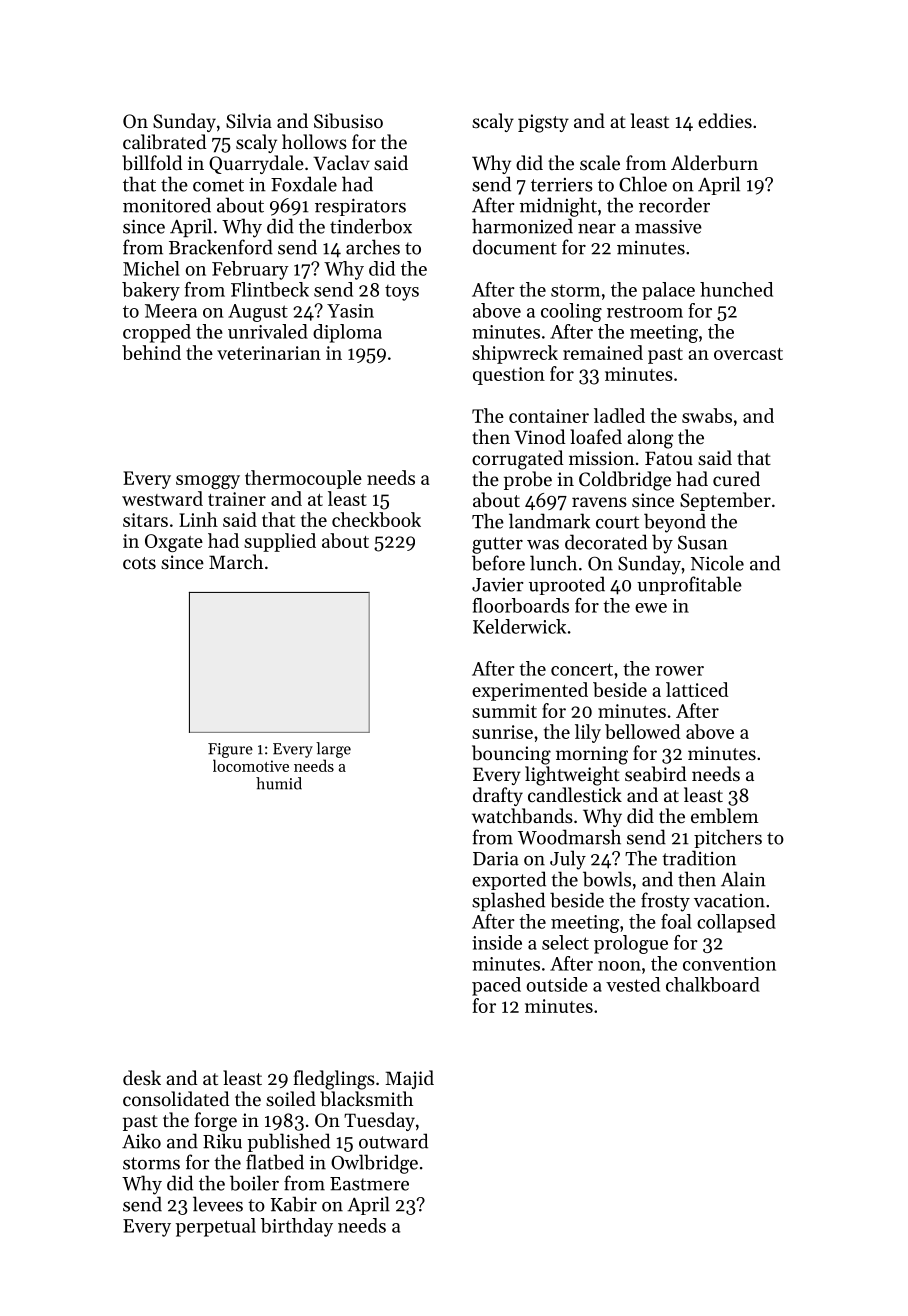 The image size is (908, 1316). Describe the element at coordinates (341, 162) in the screenshot. I see `Vaclav` at that location.
